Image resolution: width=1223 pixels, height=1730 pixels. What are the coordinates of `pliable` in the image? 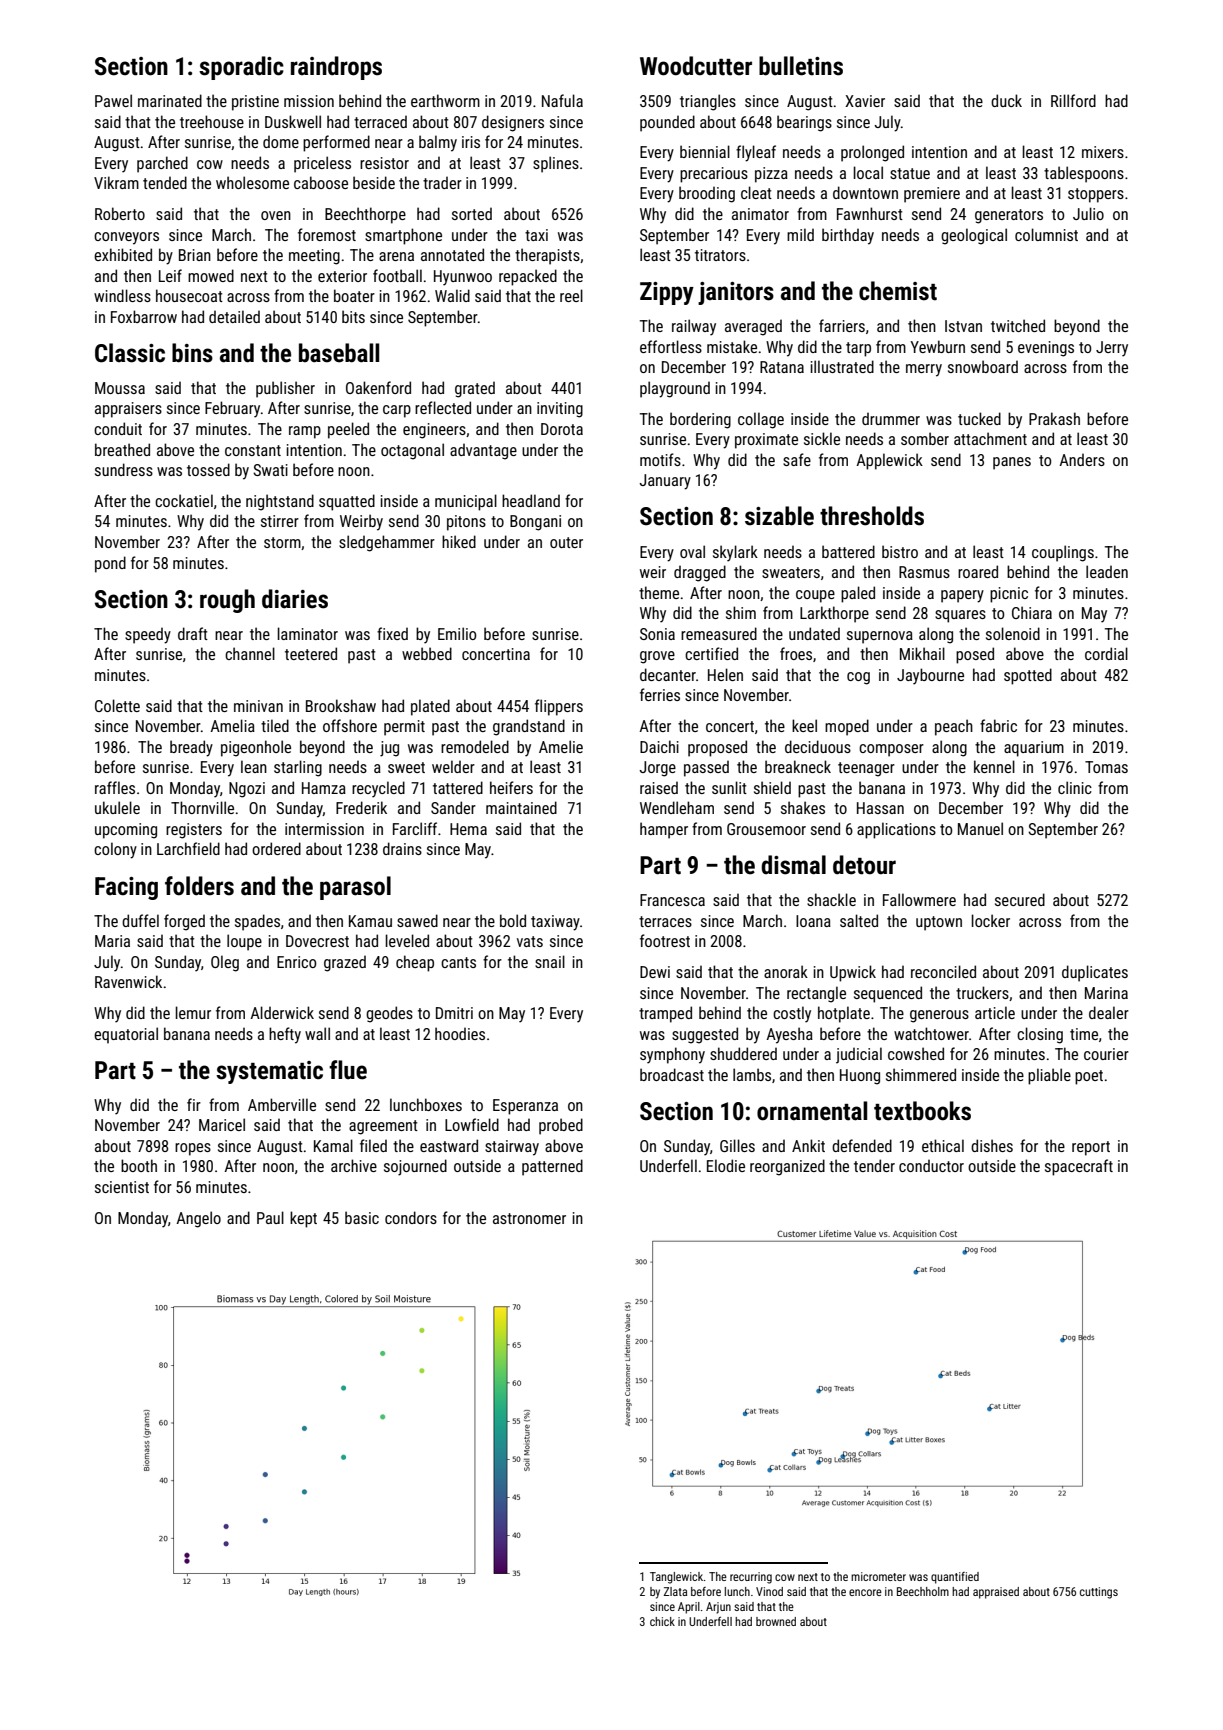 It's located at (1049, 1076).
